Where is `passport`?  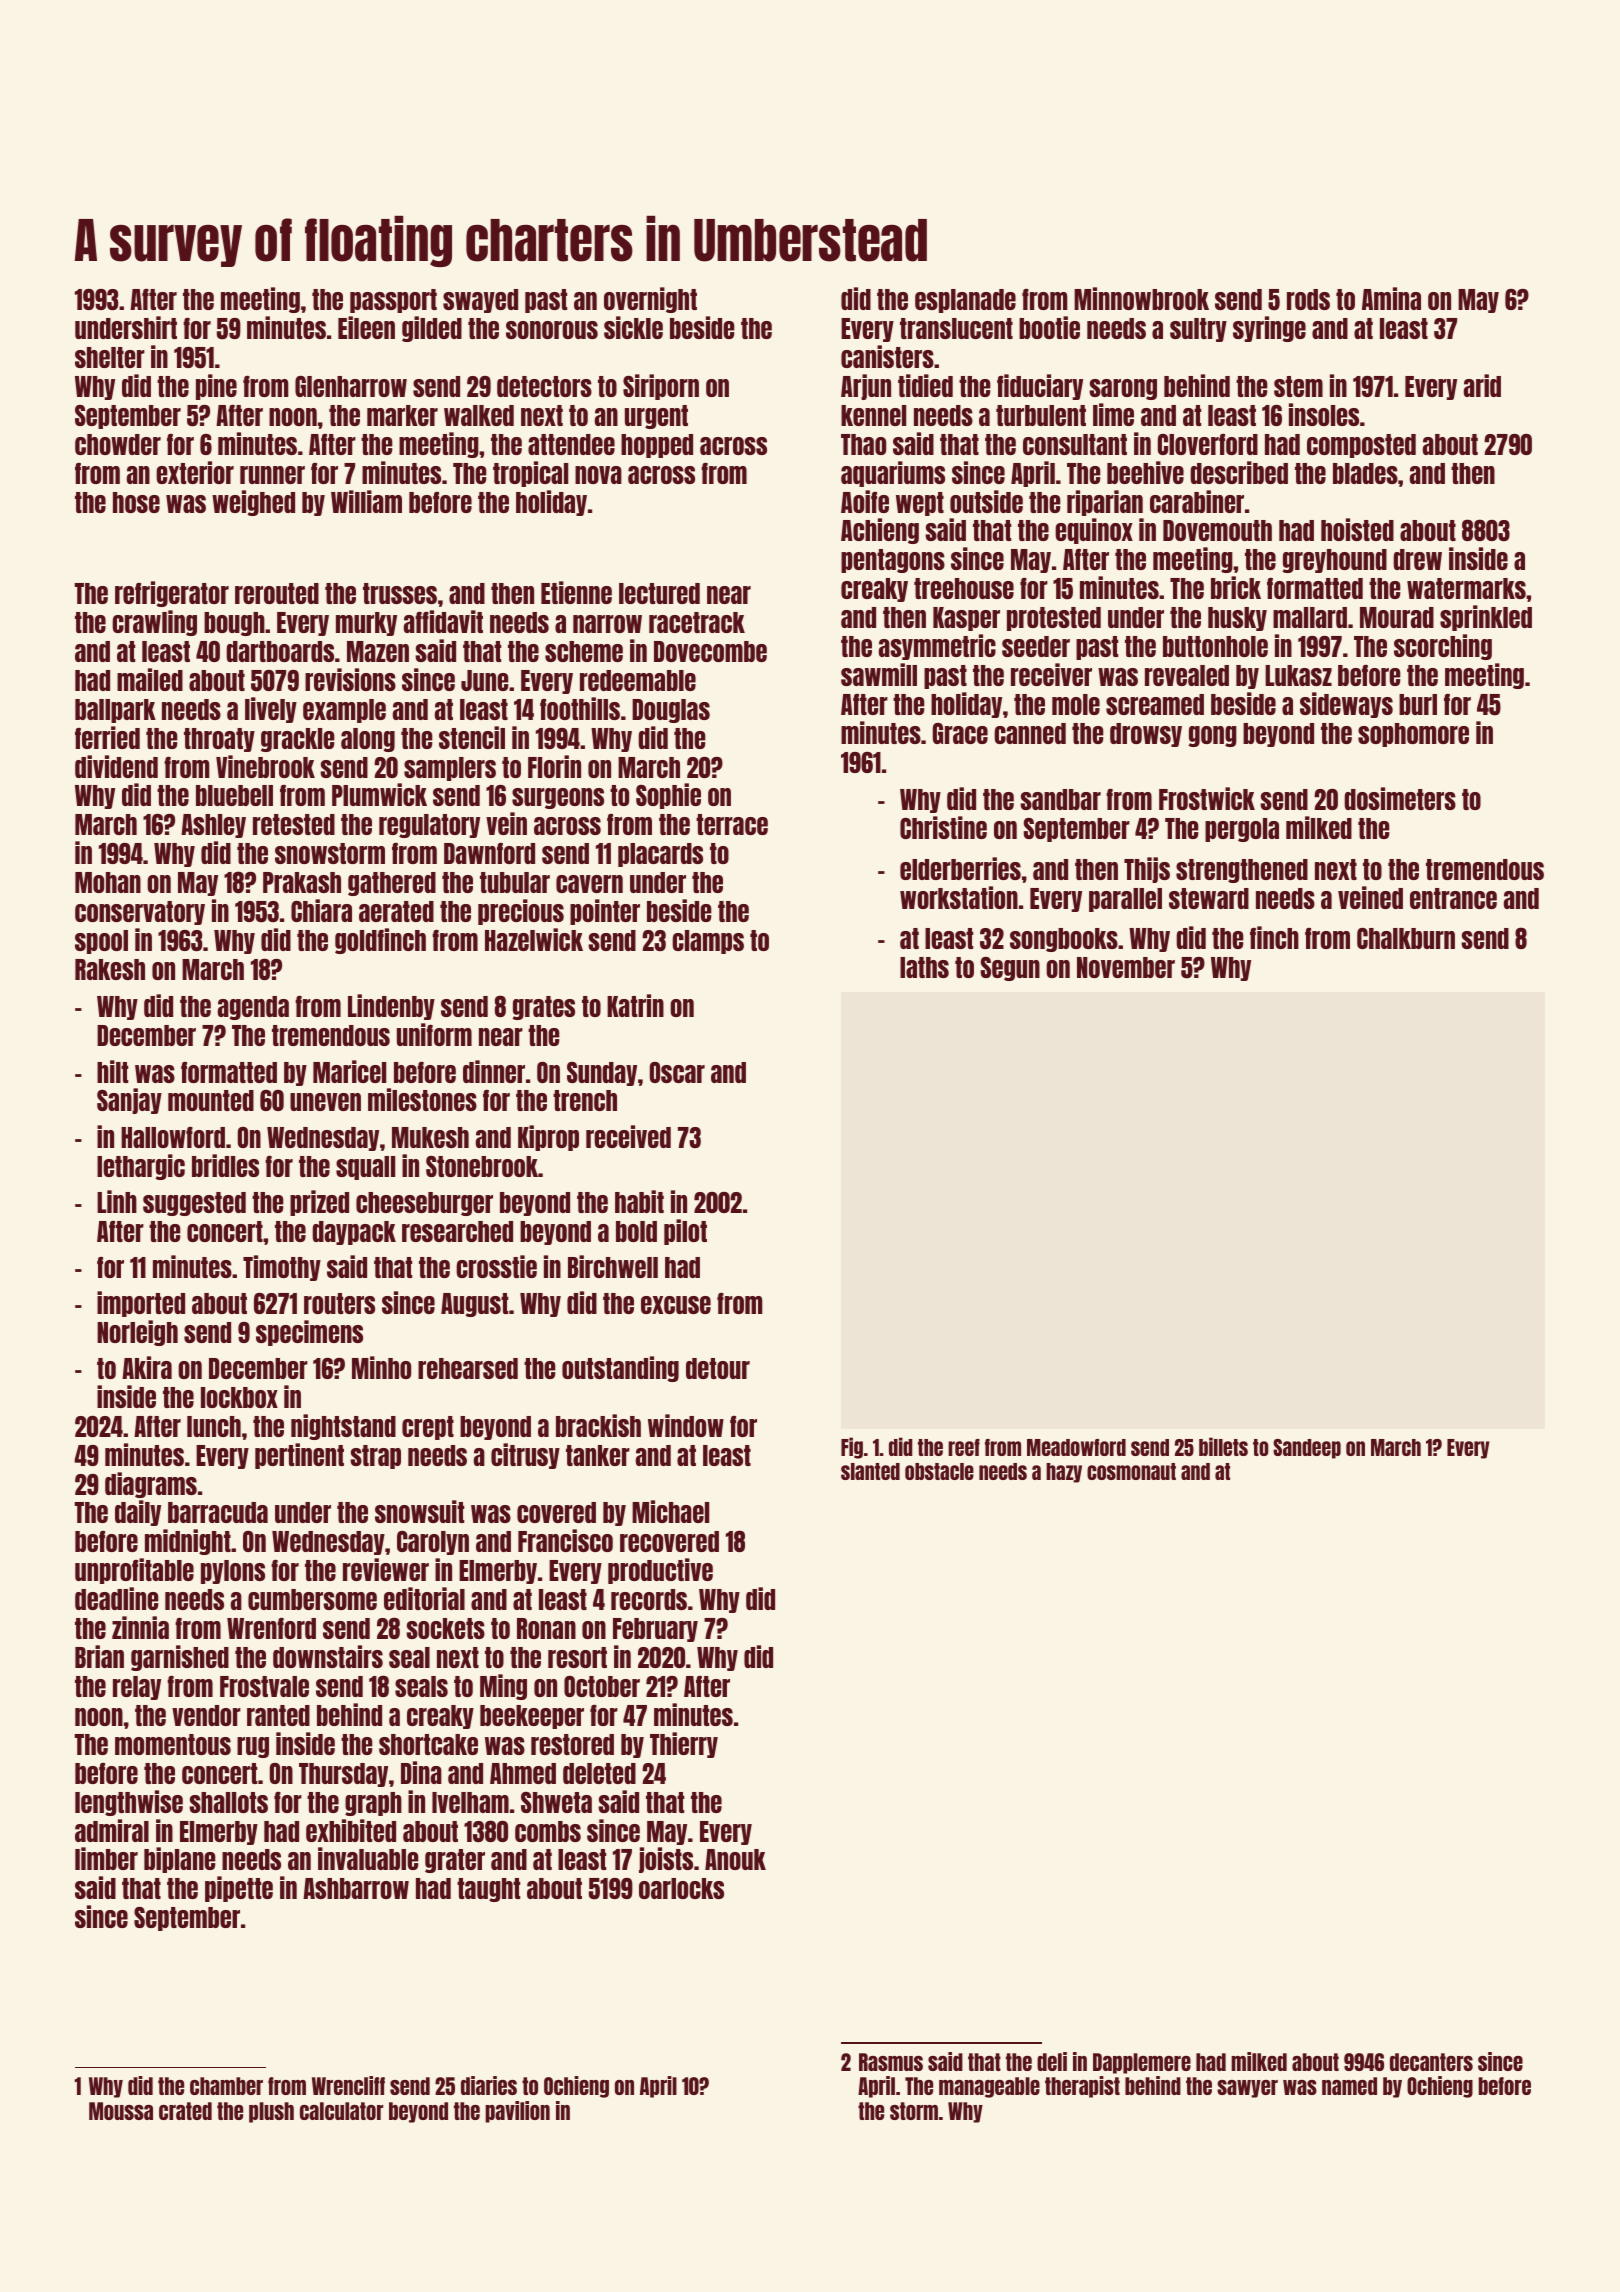 passport is located at coordinates (393, 301).
